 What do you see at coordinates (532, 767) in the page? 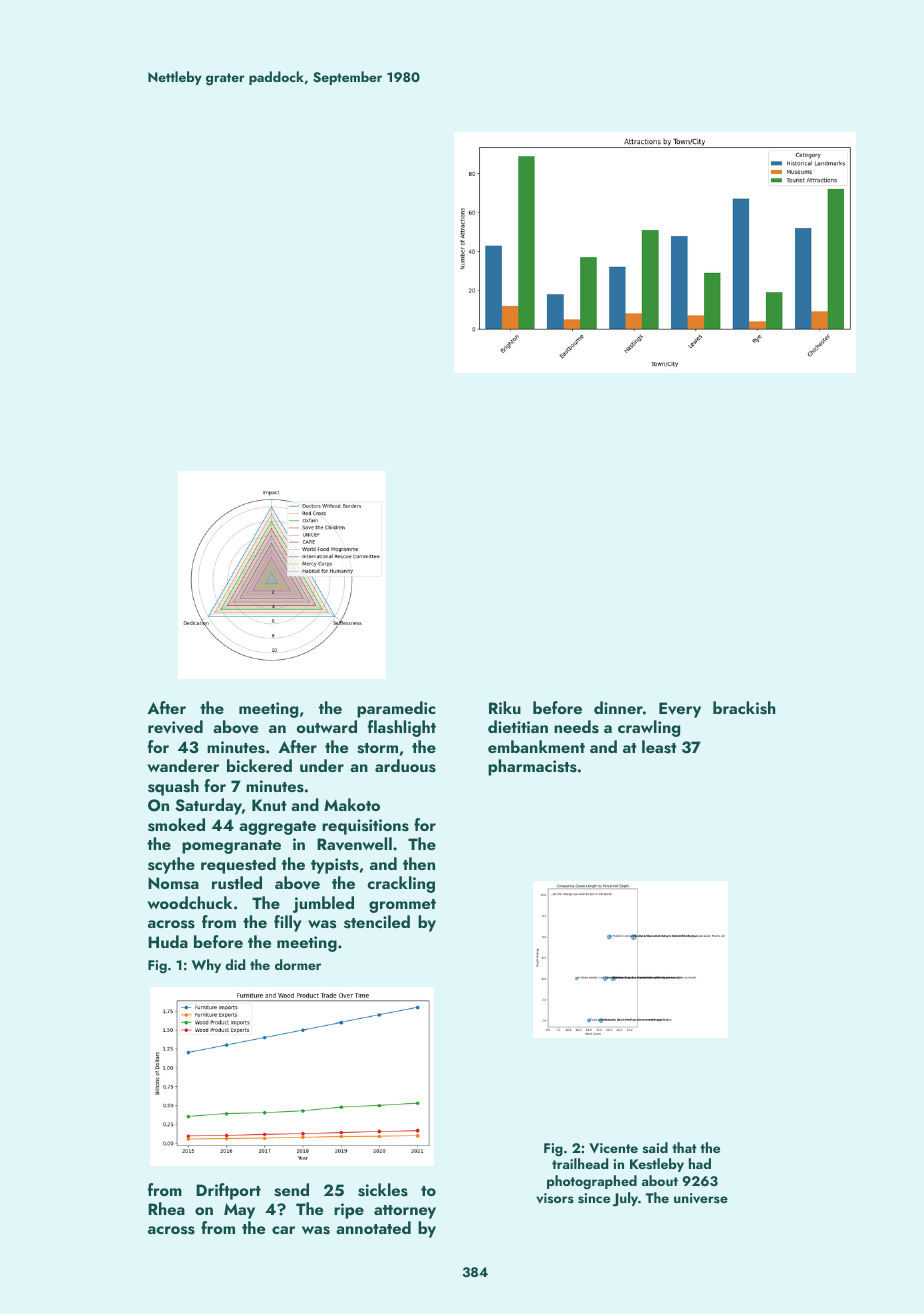
I see `pharmacists` at bounding box center [532, 767].
